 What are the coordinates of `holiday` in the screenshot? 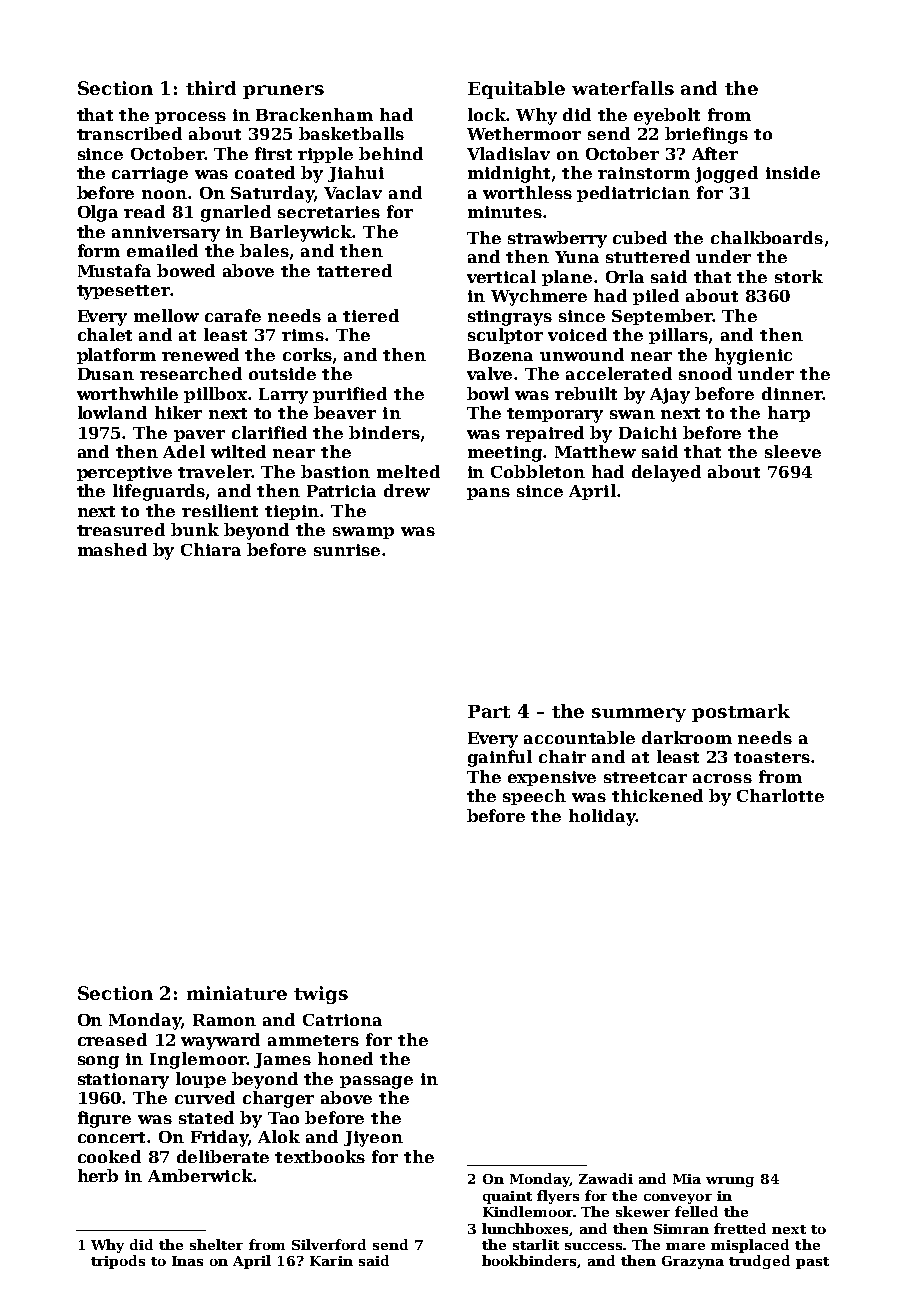 It's located at (602, 817).
